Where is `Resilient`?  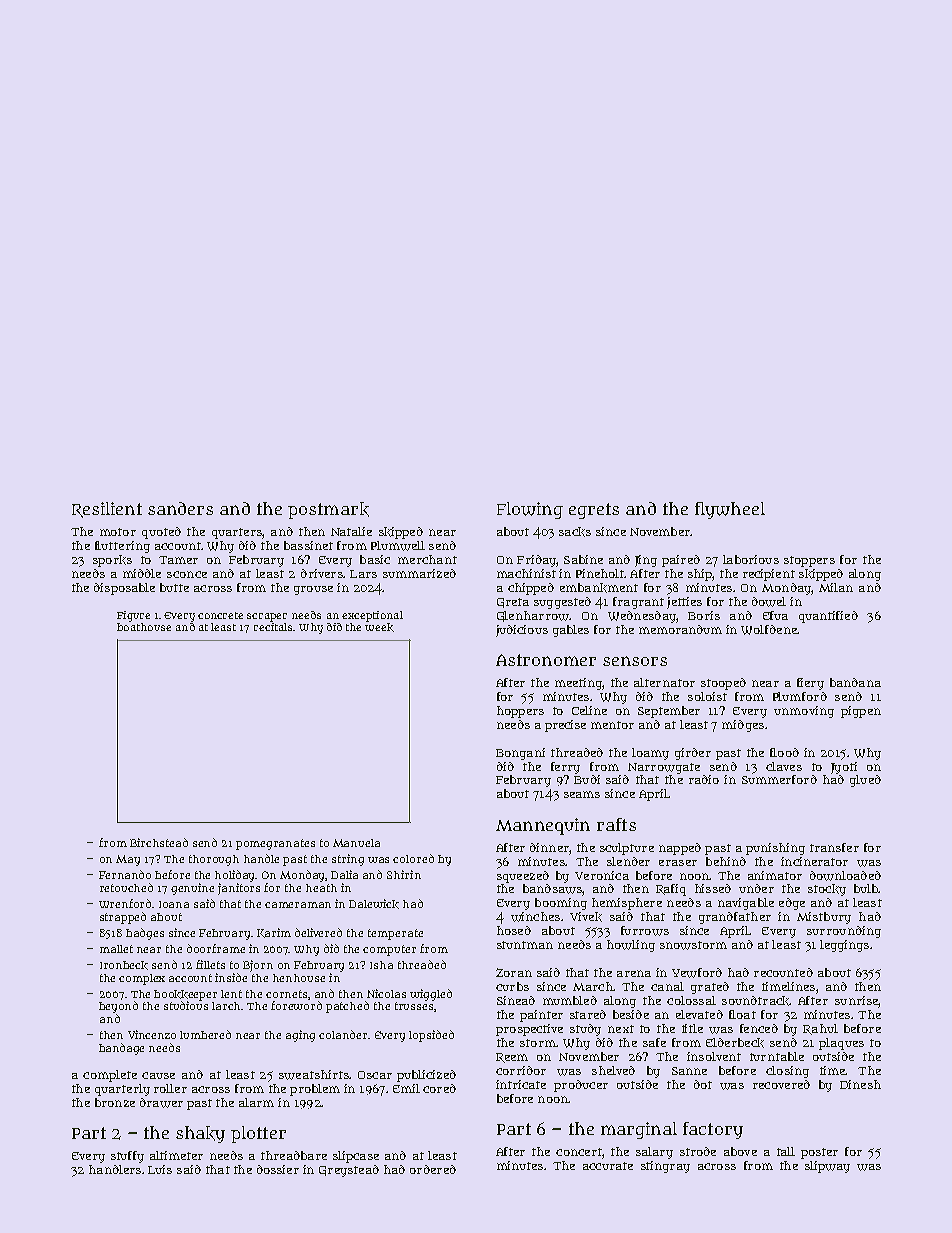 Resilient is located at coordinates (107, 510).
